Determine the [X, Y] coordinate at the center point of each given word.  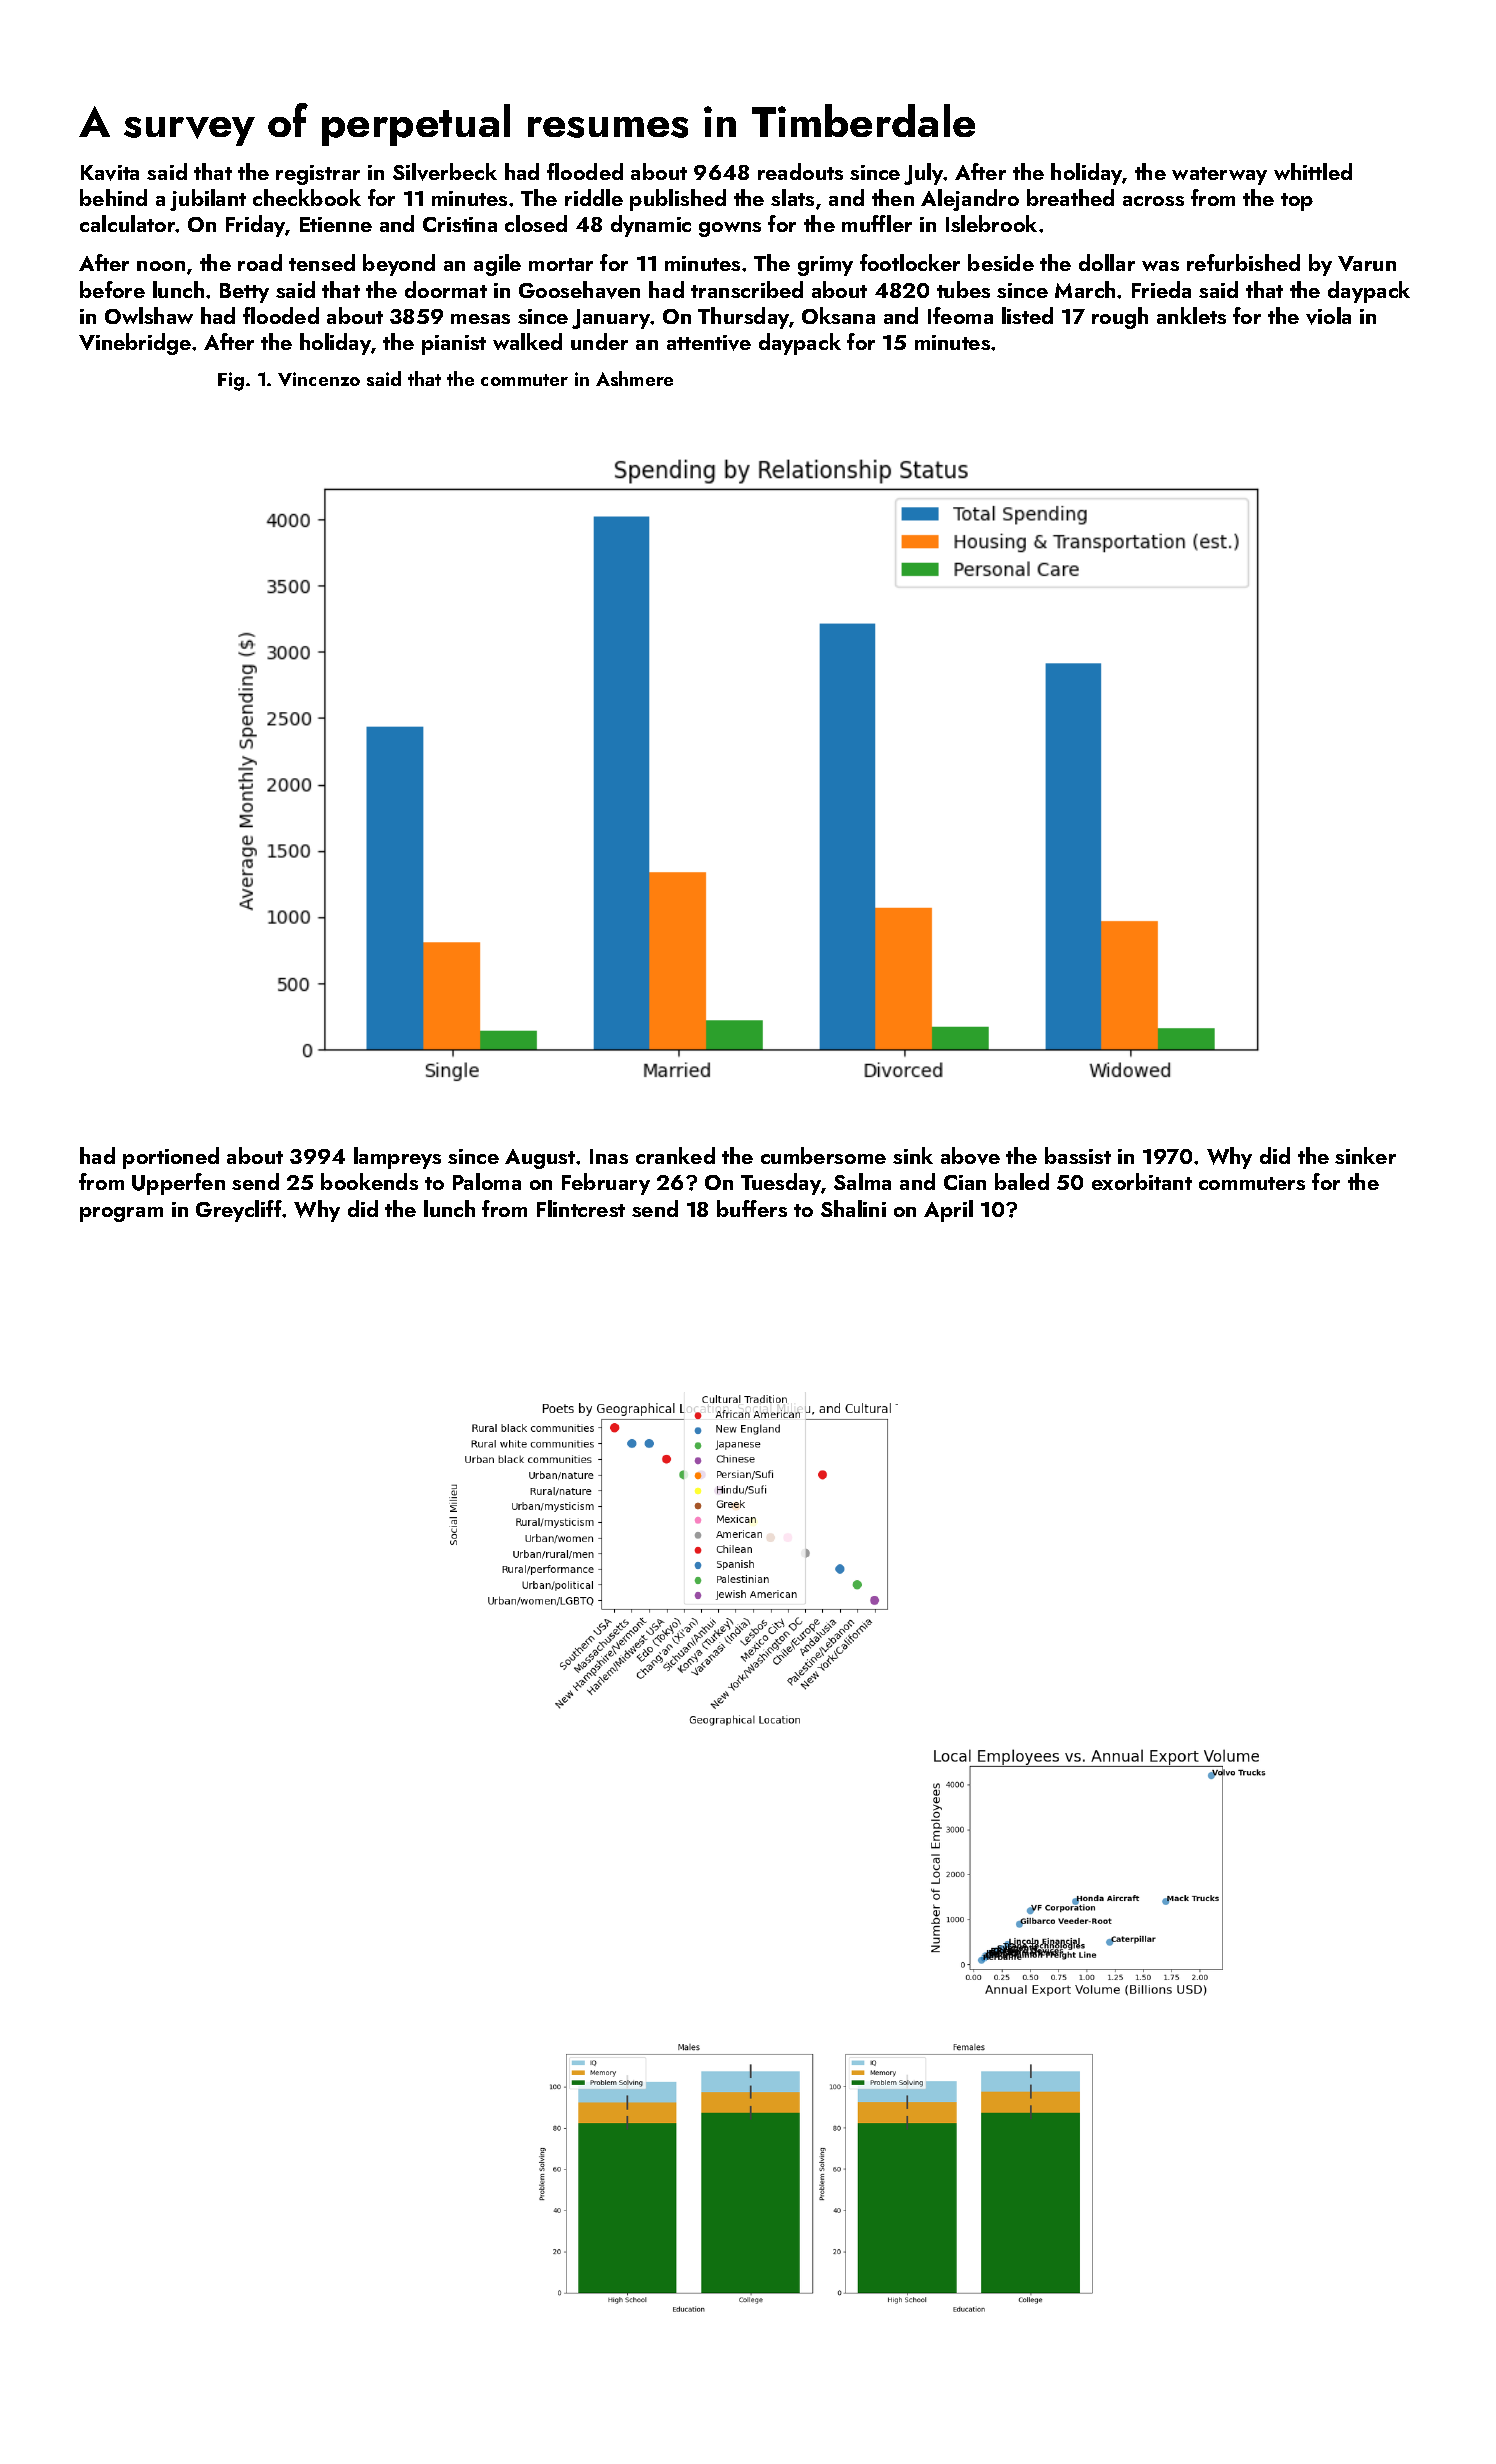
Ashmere [634, 378]
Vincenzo [319, 379]
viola [1328, 316]
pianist [454, 345]
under [599, 341]
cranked [675, 1155]
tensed [322, 262]
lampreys [397, 1158]
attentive [709, 343]
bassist [1078, 1155]
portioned [171, 1158]
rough [1120, 318]
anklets [1191, 315]
